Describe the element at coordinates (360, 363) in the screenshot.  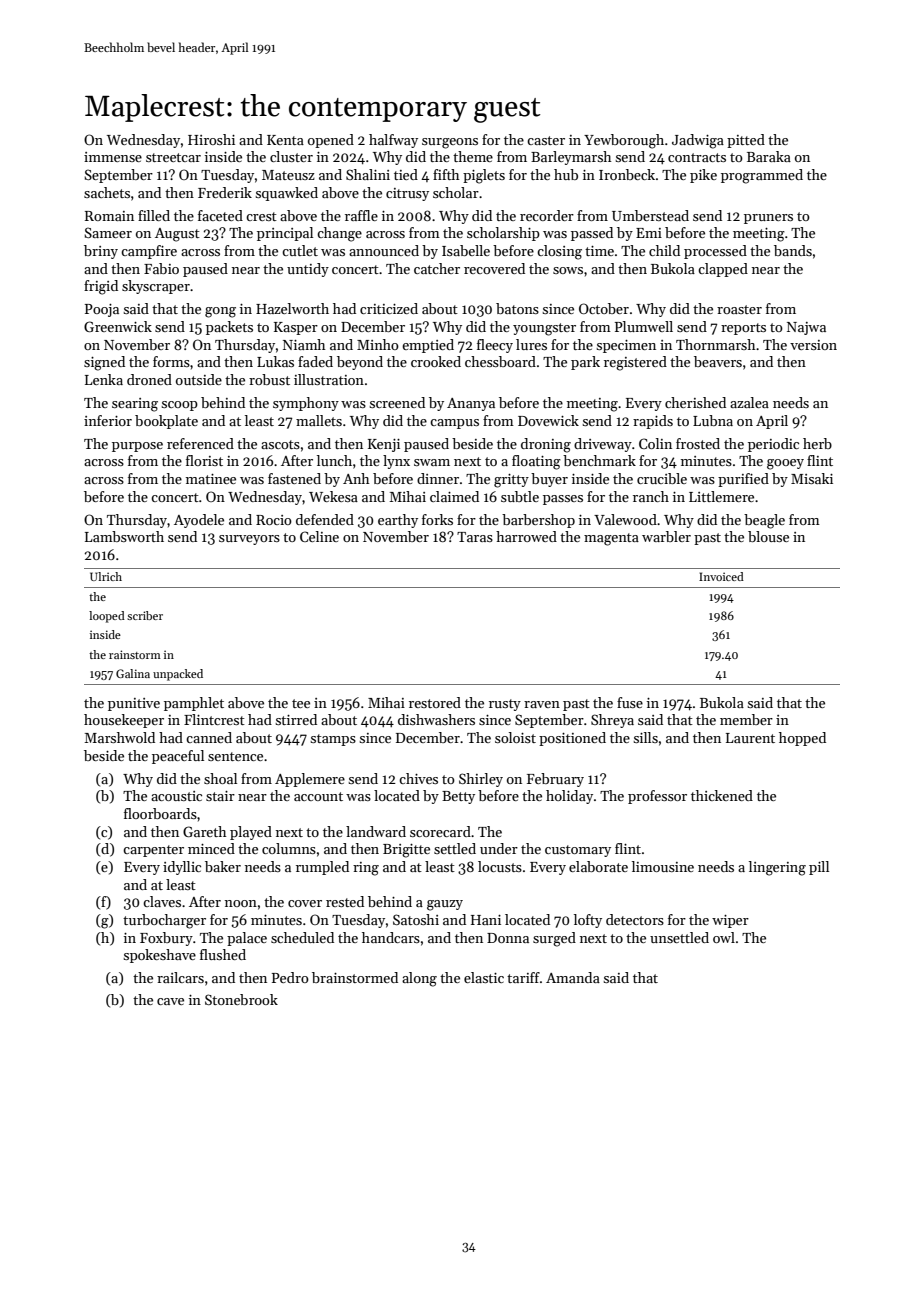
I see `beyond` at that location.
